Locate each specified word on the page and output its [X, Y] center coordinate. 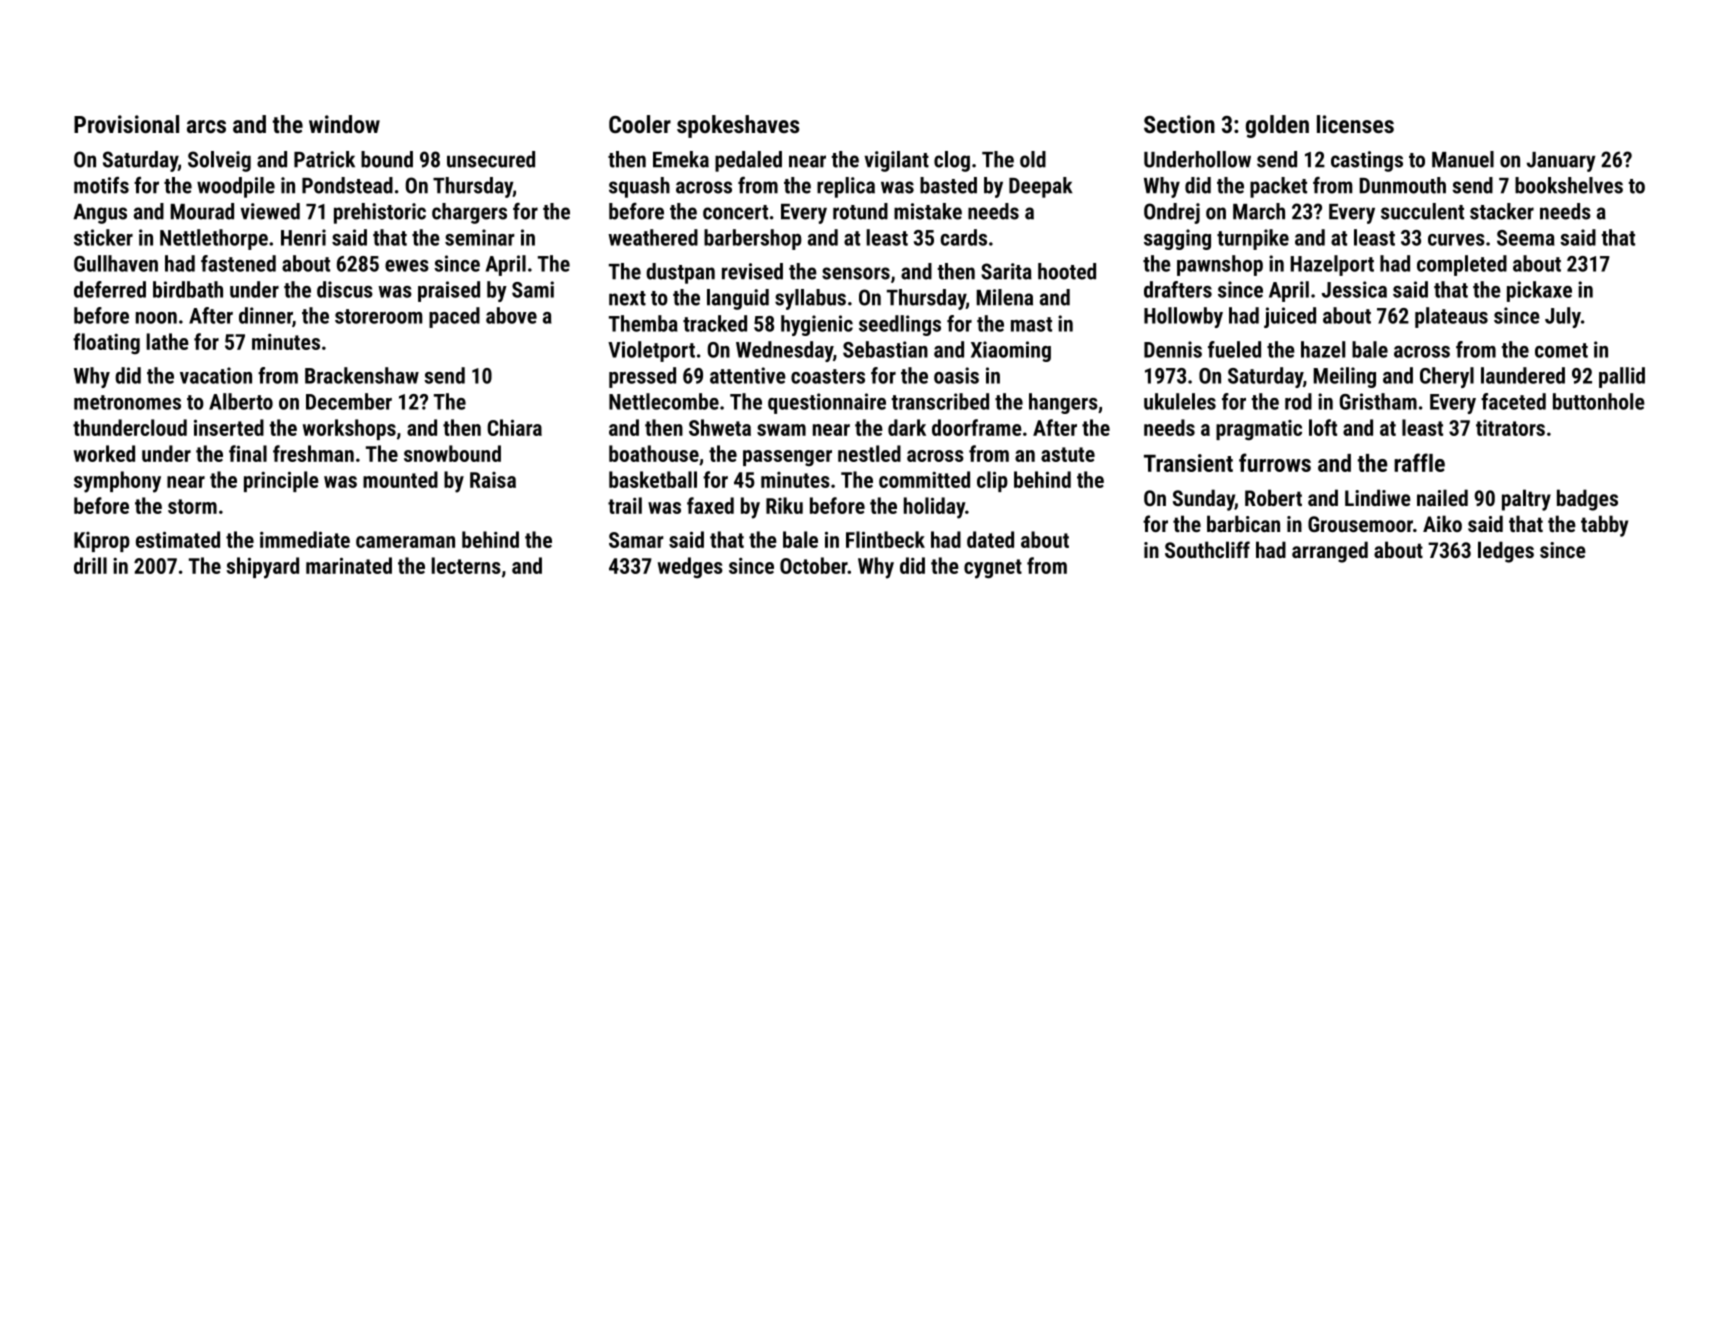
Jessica [1354, 289]
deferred [110, 289]
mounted [400, 479]
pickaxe [1539, 291]
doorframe [977, 427]
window [344, 124]
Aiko [1442, 523]
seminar [480, 237]
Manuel [1463, 159]
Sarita [1006, 271]
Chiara [514, 427]
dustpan [680, 273]
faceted [1513, 401]
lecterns [466, 565]
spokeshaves [738, 126]
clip [992, 481]
